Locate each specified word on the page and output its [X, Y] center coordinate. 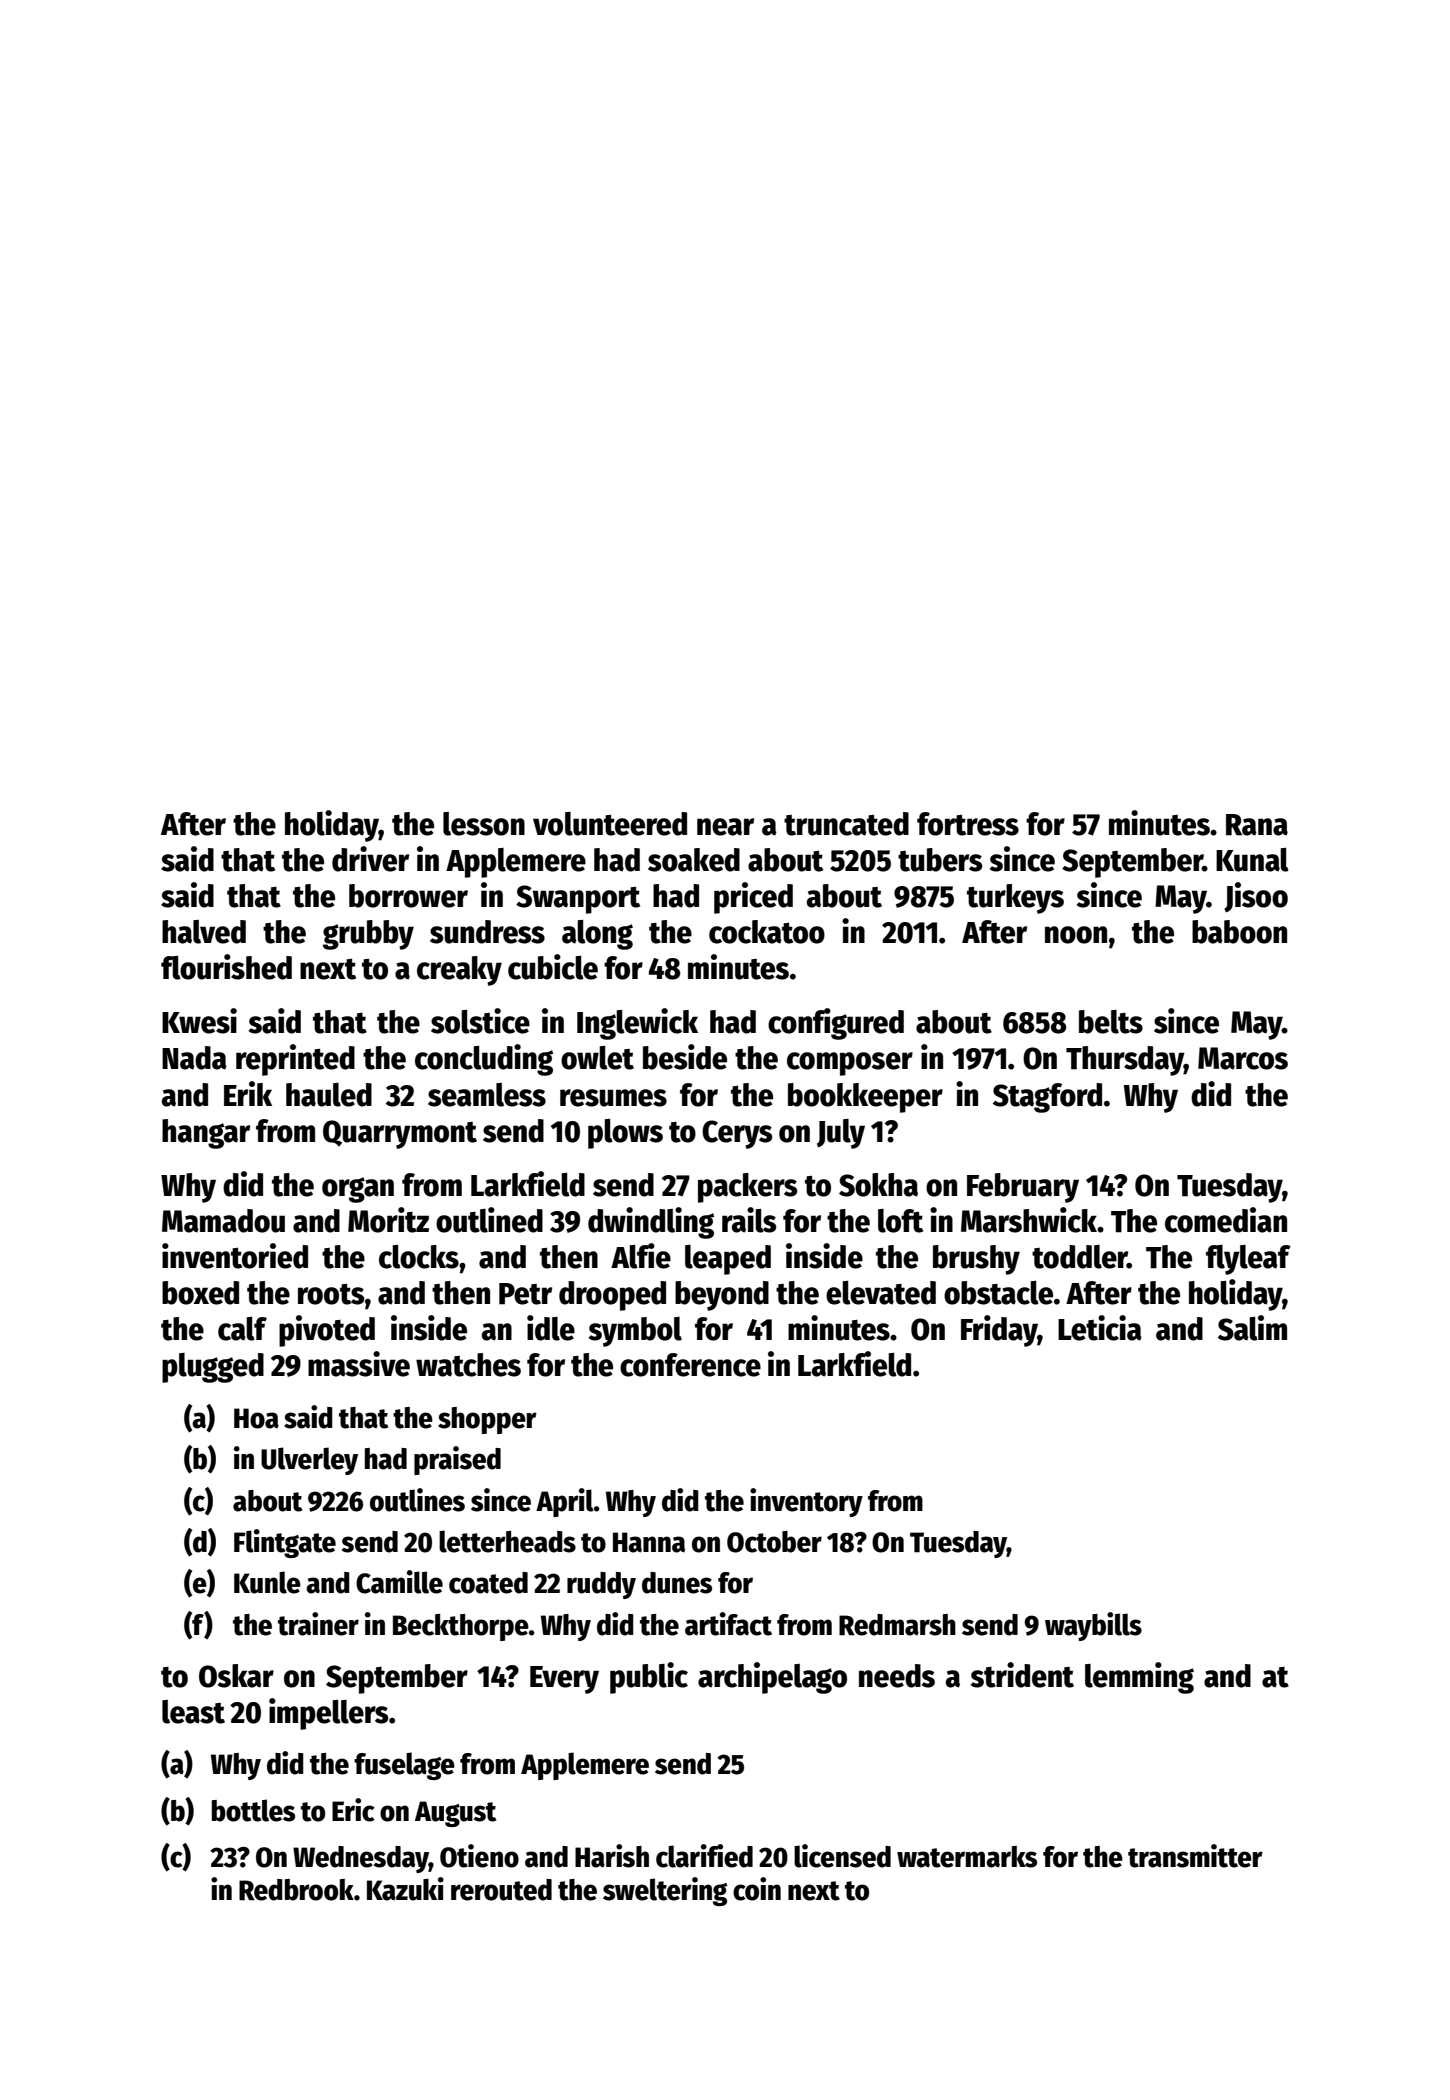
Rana [1257, 825]
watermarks [967, 1857]
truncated [846, 824]
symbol [635, 1332]
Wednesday [361, 1859]
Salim [1252, 1328]
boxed [200, 1293]
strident [1022, 1675]
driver [370, 859]
